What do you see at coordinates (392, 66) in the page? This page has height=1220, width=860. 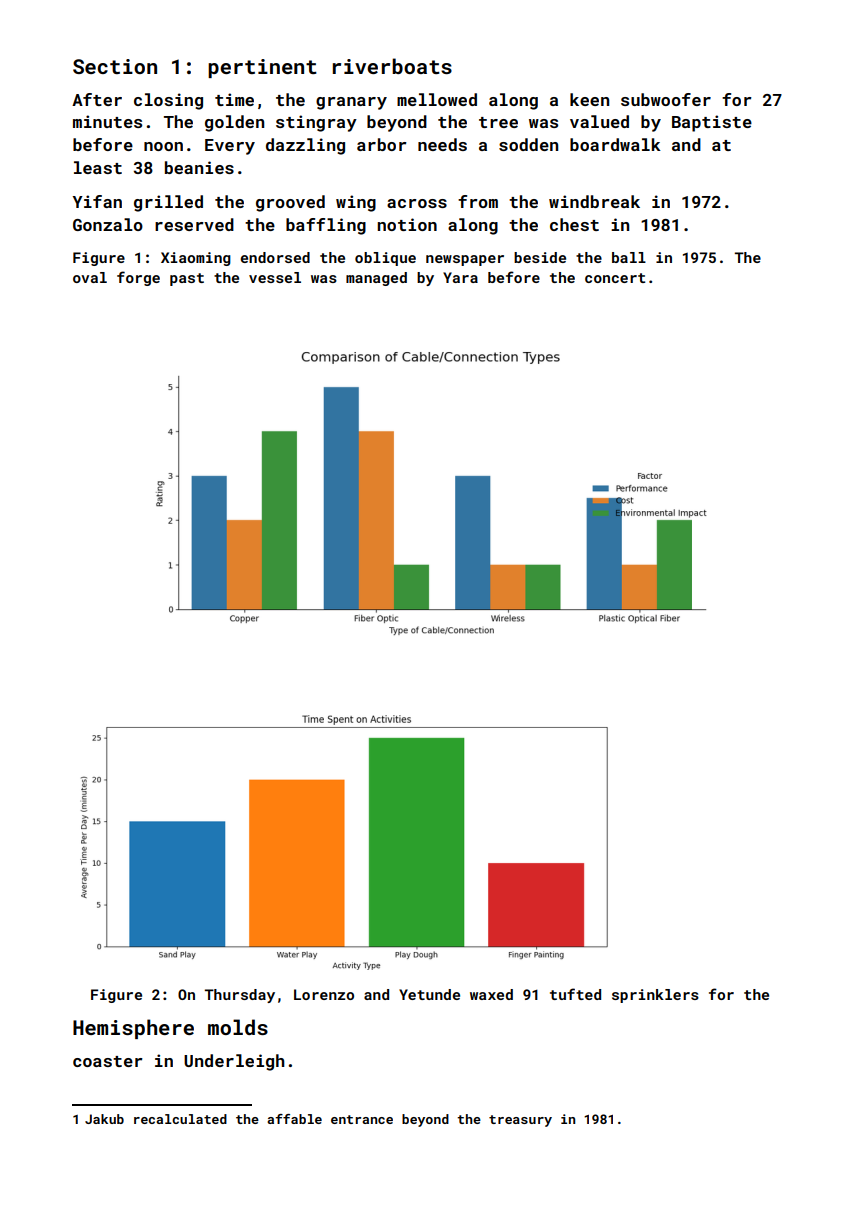 I see `riverboats` at bounding box center [392, 66].
